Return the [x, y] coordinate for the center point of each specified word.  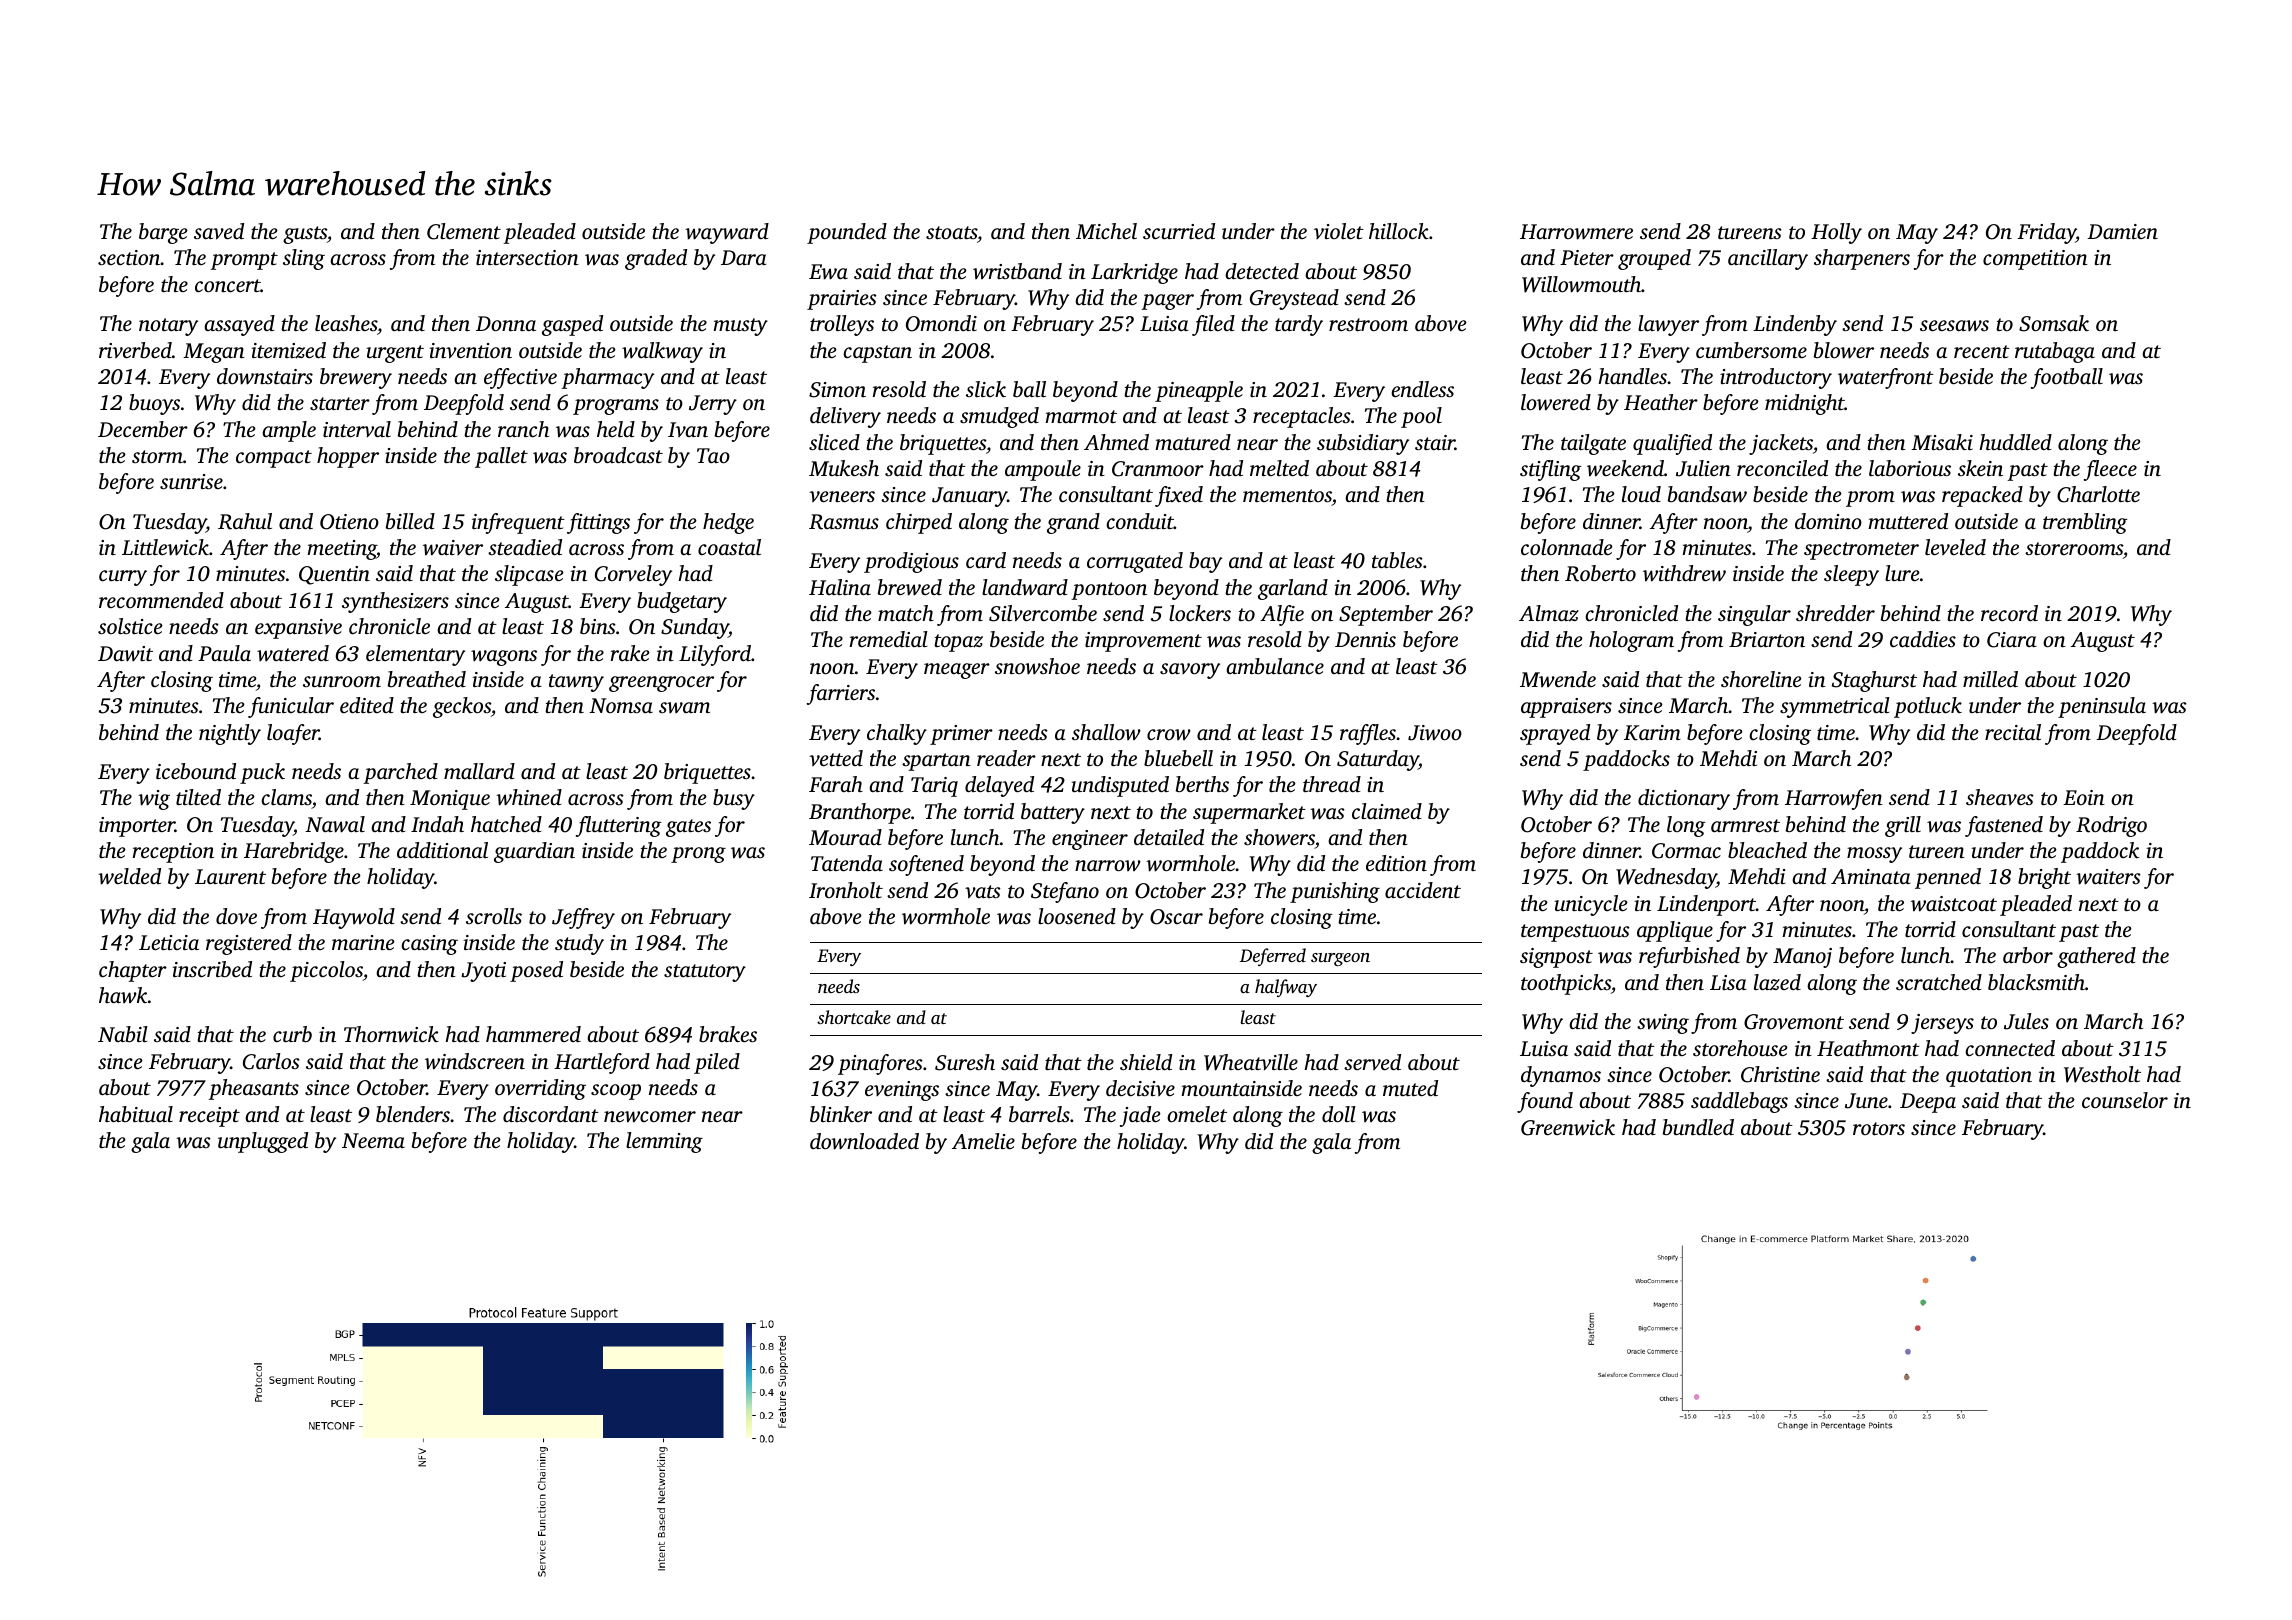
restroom [1368, 324]
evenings [902, 1091]
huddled [2015, 442]
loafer [293, 734]
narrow [1108, 865]
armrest [1745, 825]
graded [656, 259]
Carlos [271, 1061]
